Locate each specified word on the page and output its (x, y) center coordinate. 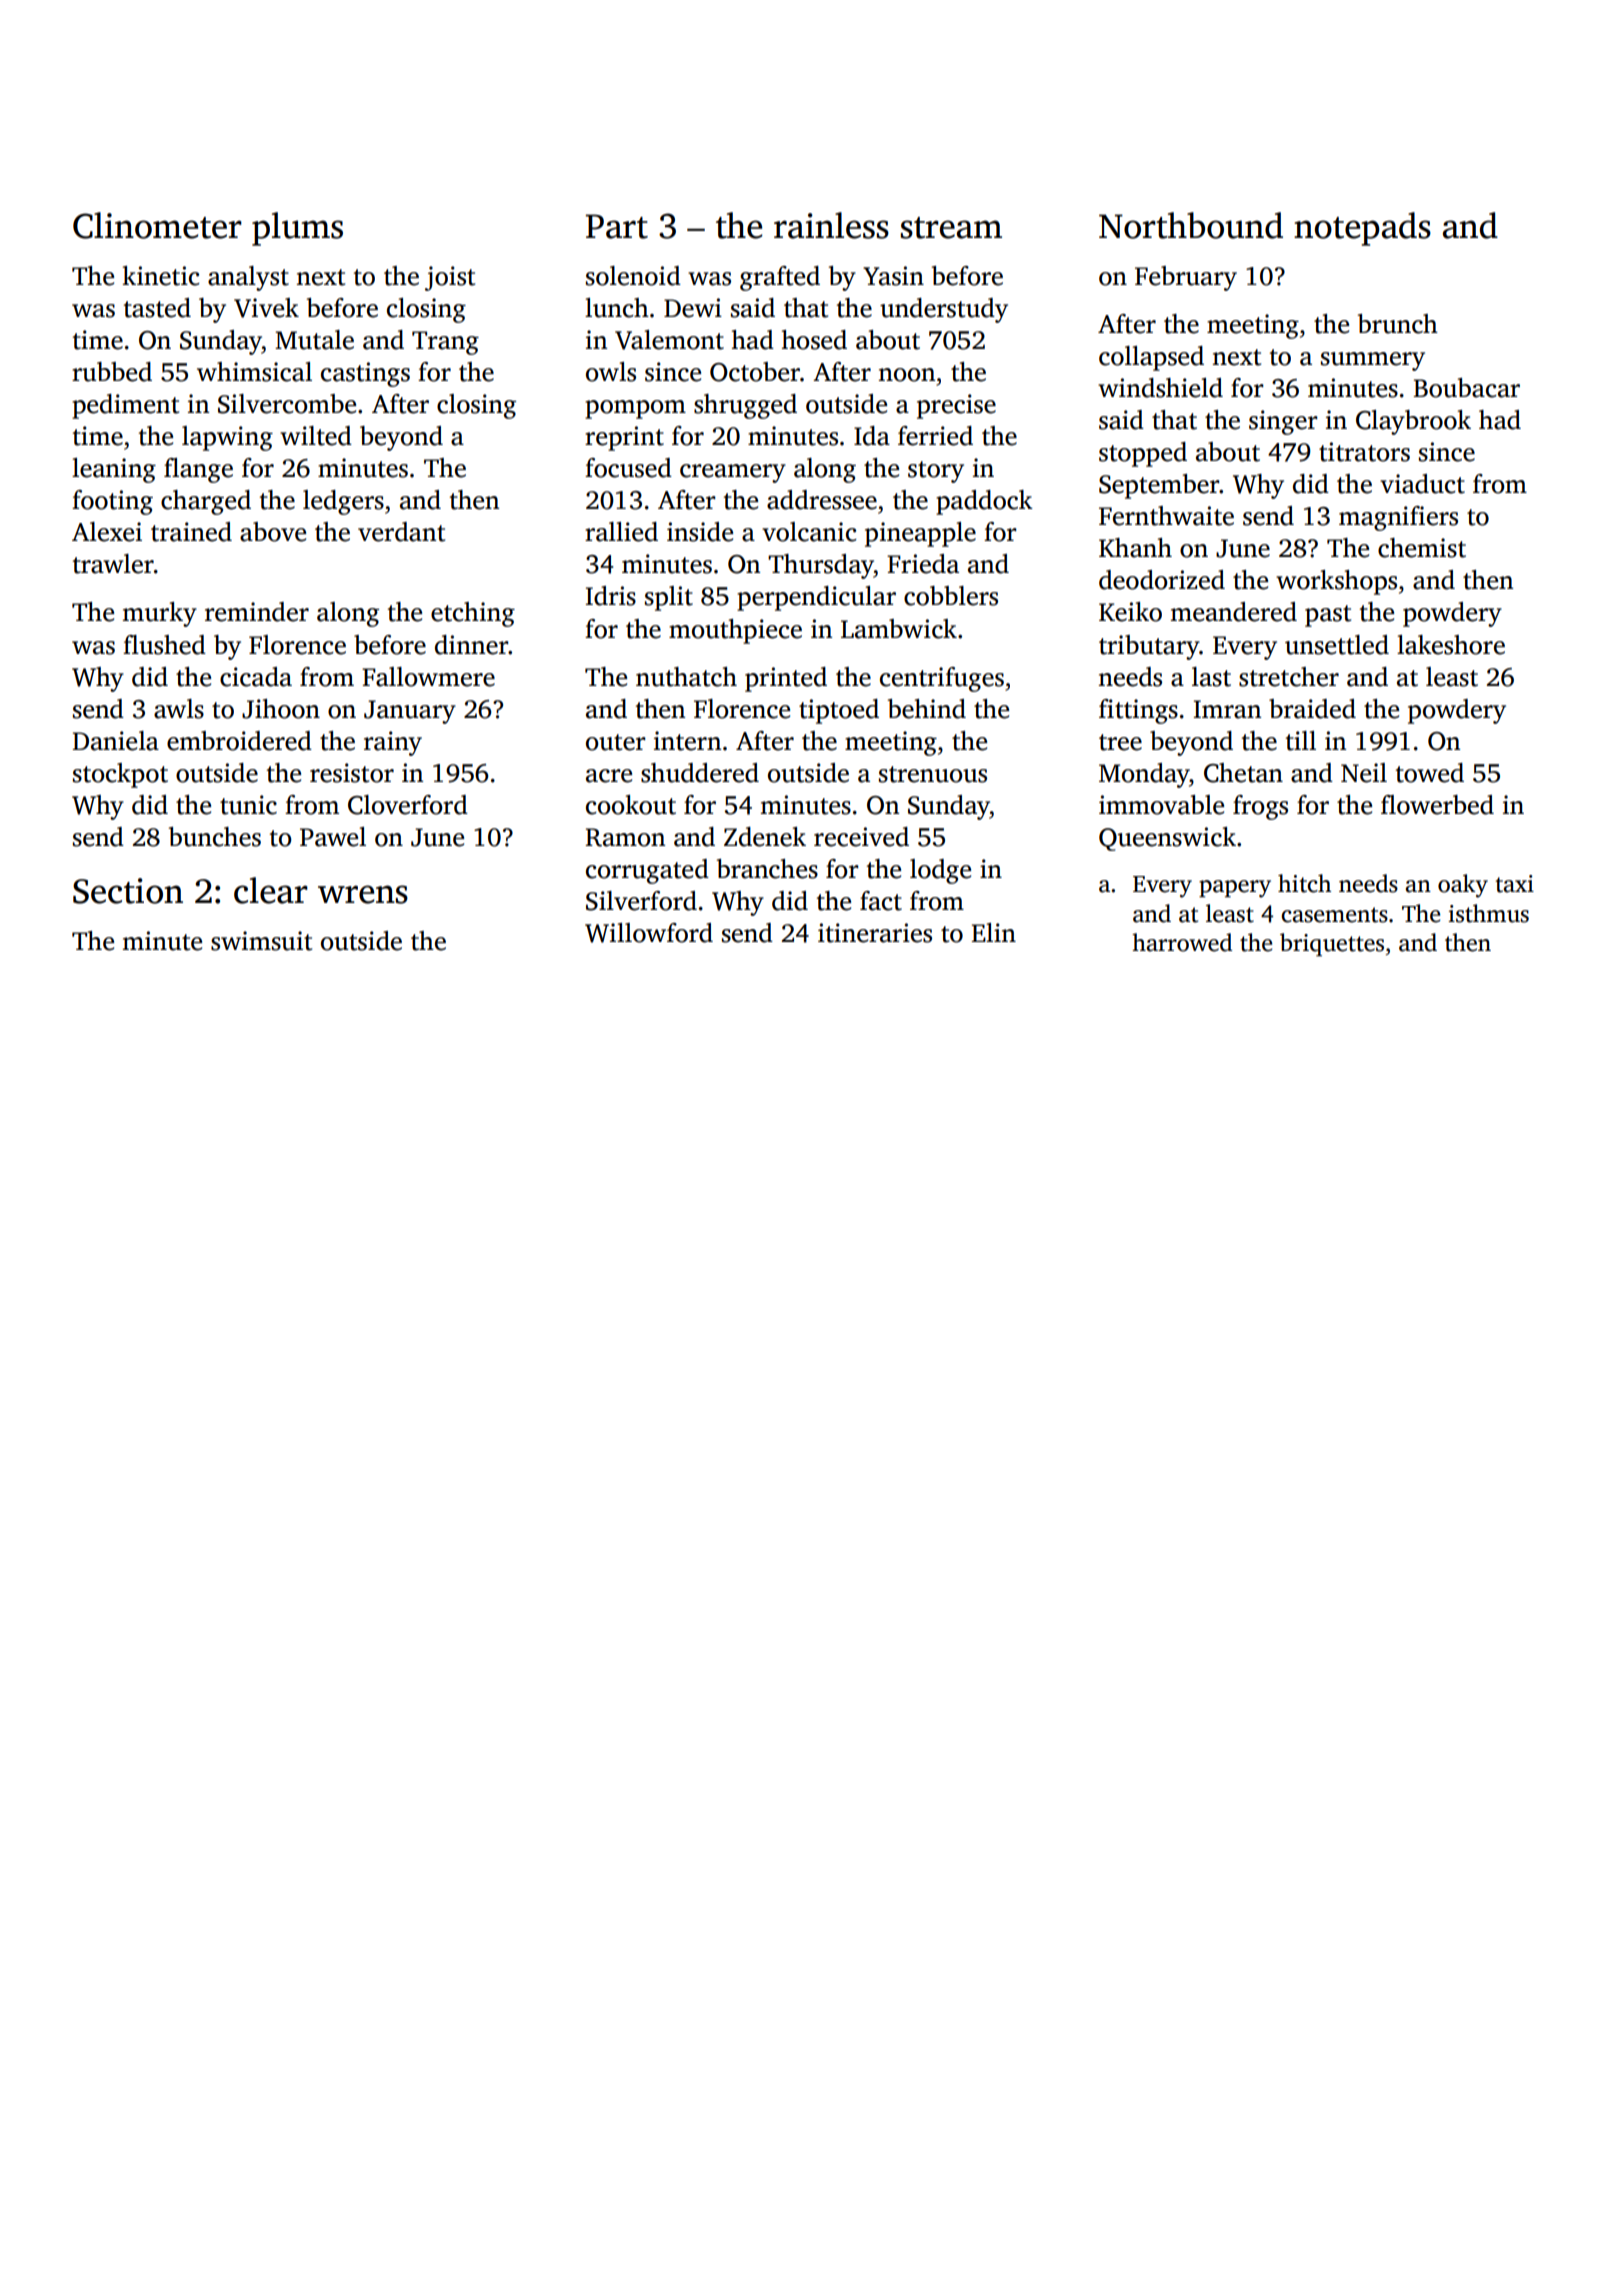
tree (1120, 742)
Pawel (333, 837)
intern (687, 741)
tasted (157, 308)
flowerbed (1437, 805)
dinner (471, 645)
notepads (1362, 229)
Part (617, 226)
